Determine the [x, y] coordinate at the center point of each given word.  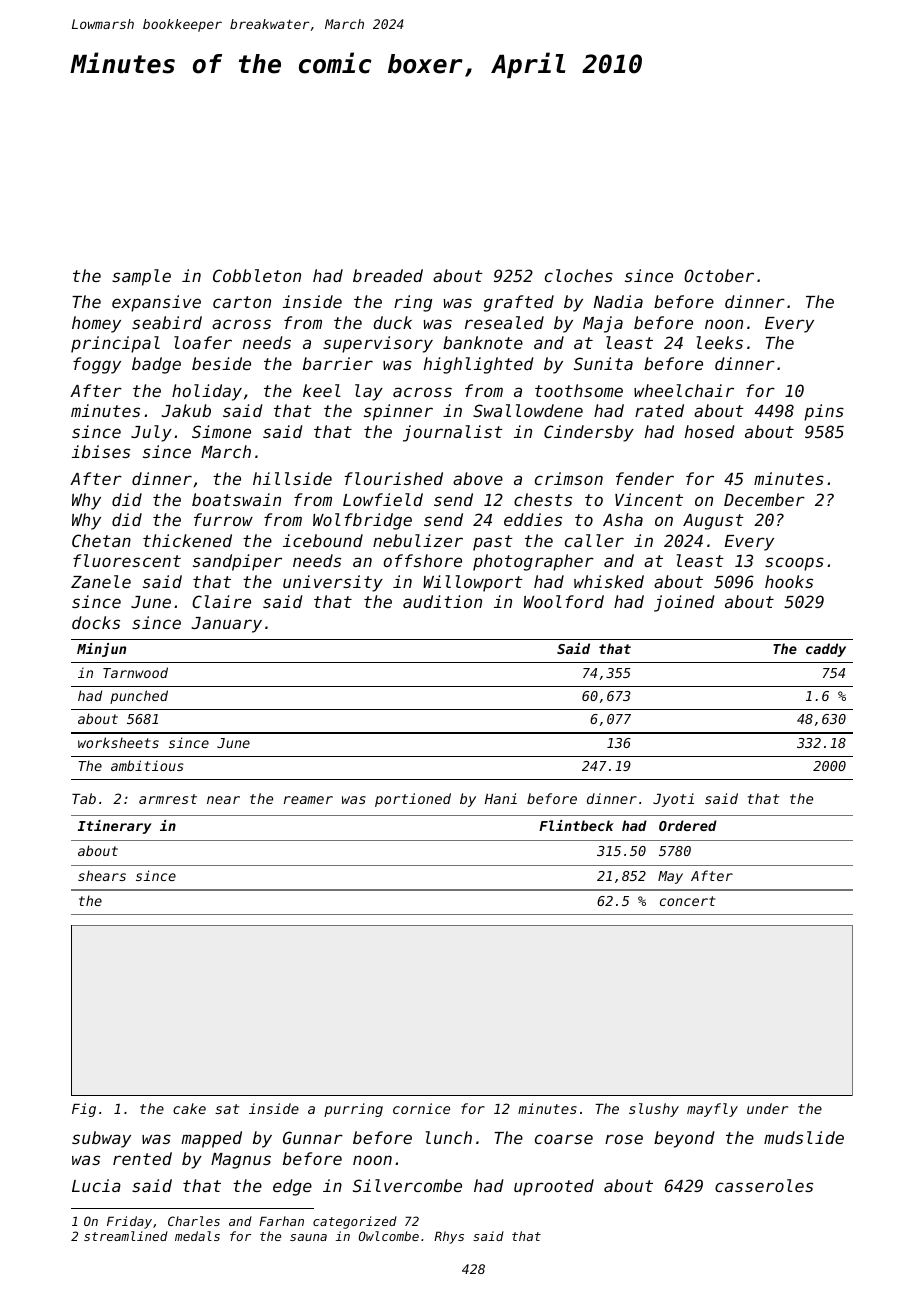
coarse [564, 1139]
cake [189, 1108]
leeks [720, 342]
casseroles [764, 1185]
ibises [101, 451]
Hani [501, 798]
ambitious [147, 765]
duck [393, 322]
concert [687, 901]
